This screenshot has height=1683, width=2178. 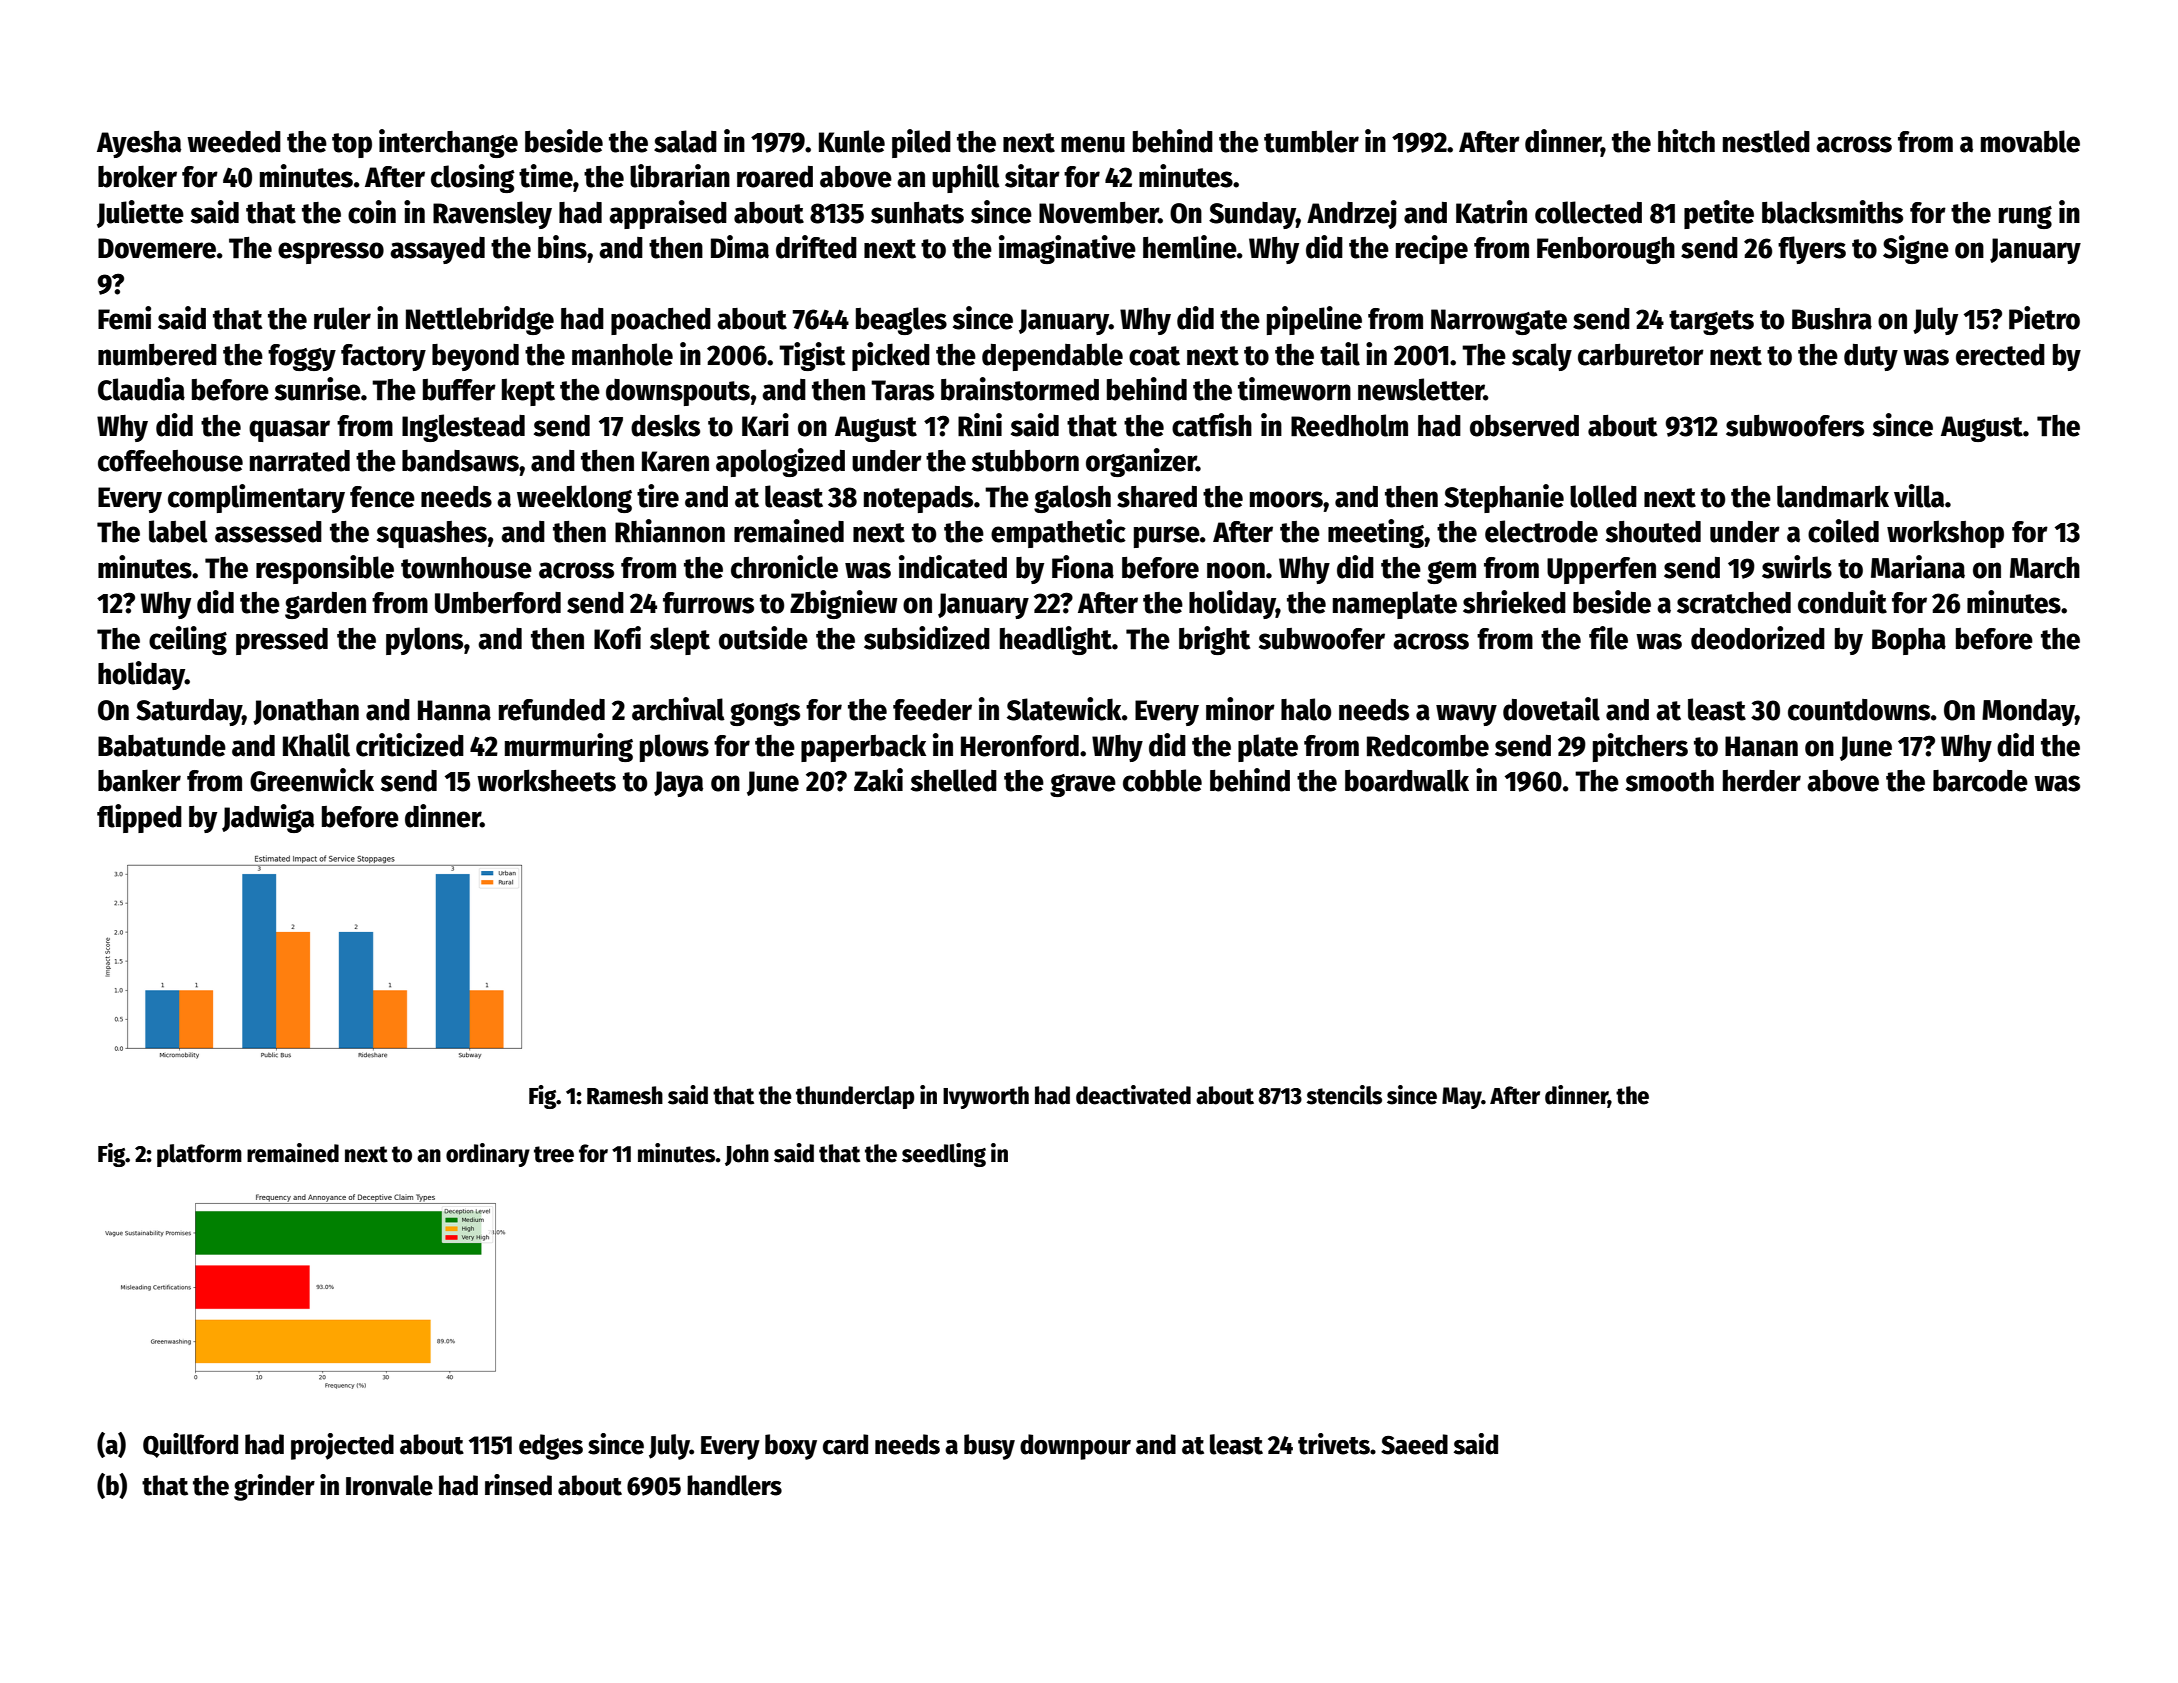 I want to click on Andrzej, so click(x=1352, y=214).
